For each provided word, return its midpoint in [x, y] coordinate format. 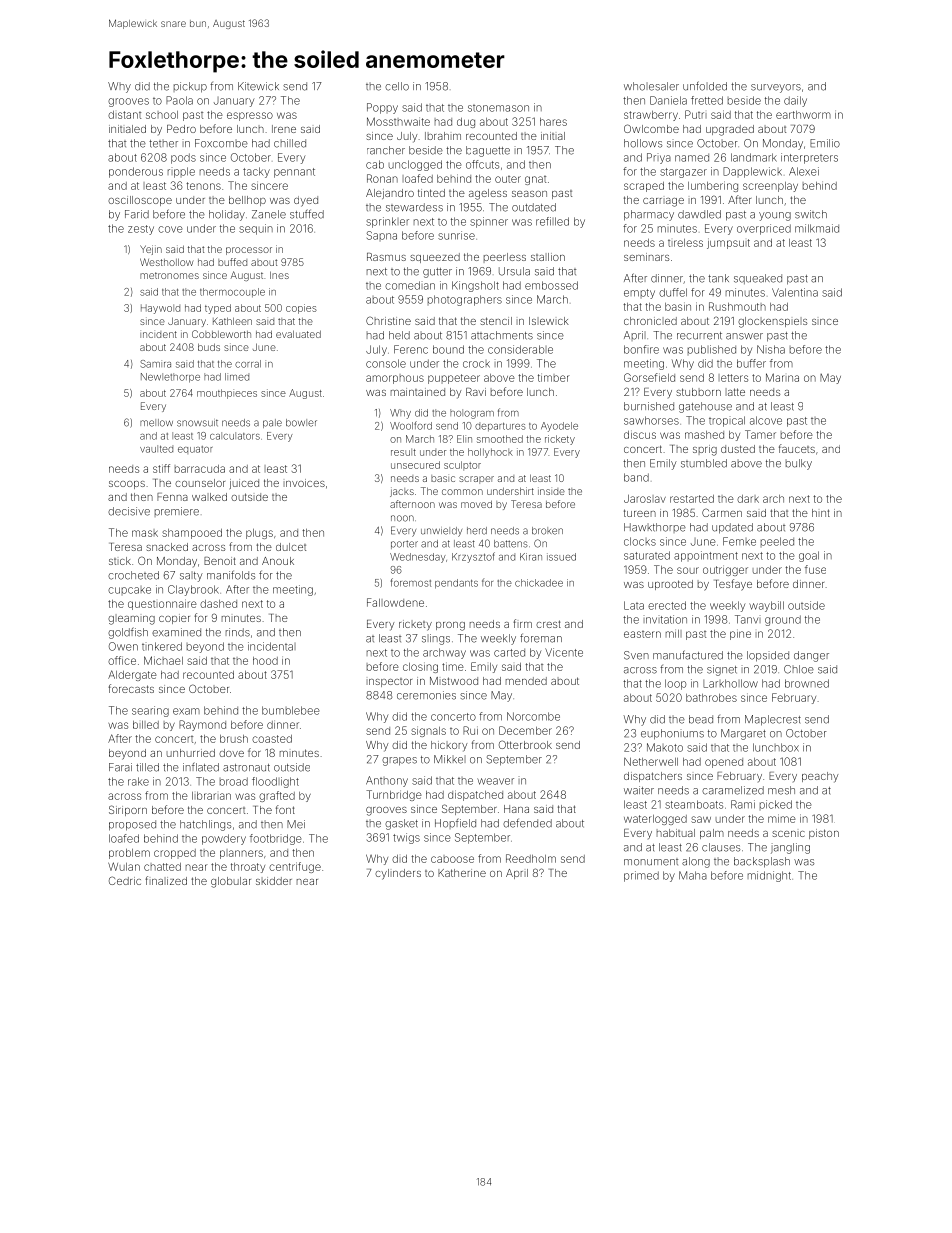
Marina [782, 377]
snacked [167, 547]
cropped [175, 854]
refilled [552, 221]
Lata [634, 605]
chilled [290, 143]
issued [561, 557]
